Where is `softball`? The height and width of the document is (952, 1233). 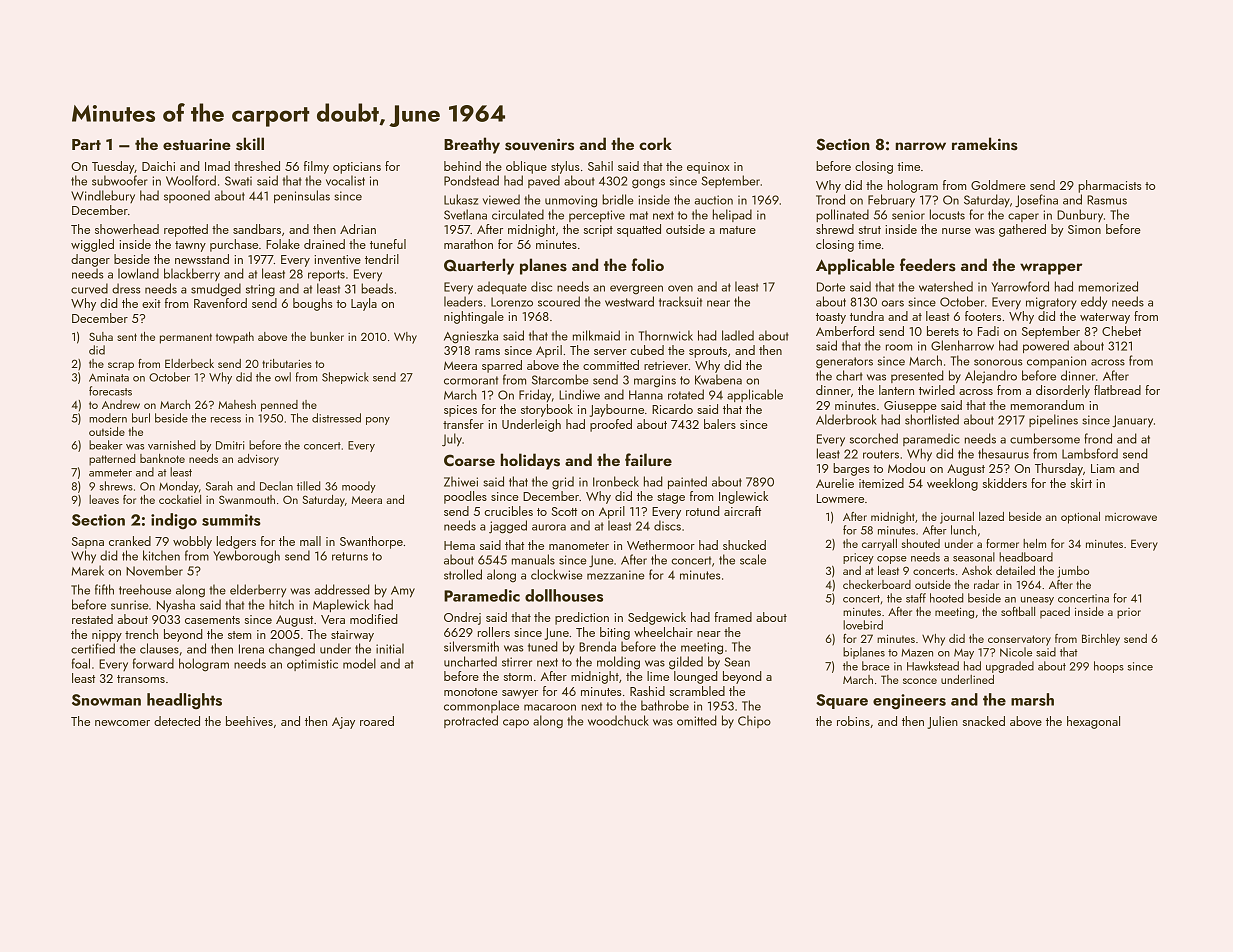 softball is located at coordinates (1018, 611).
